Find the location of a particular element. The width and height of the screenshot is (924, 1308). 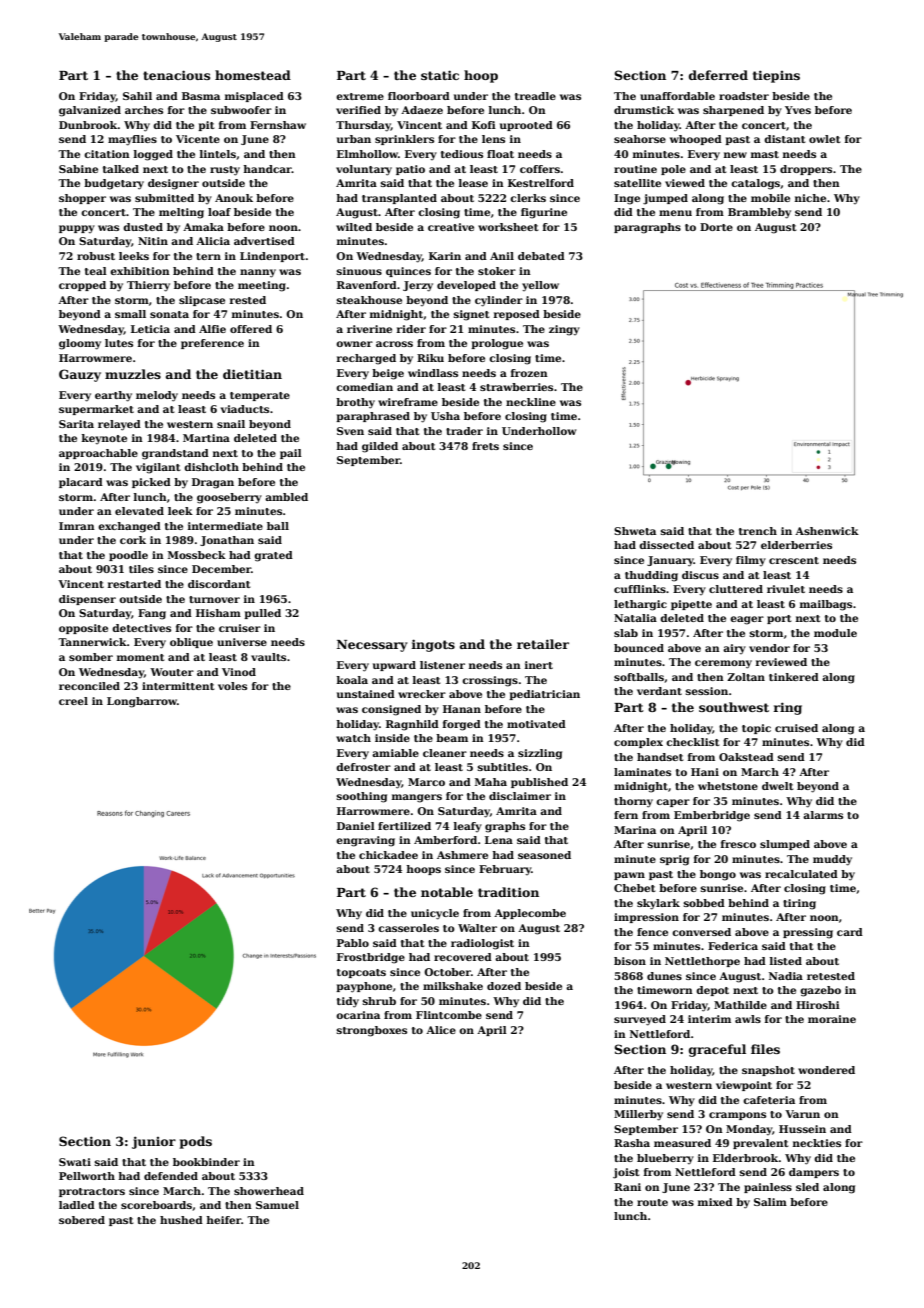

rider is located at coordinates (411, 329).
